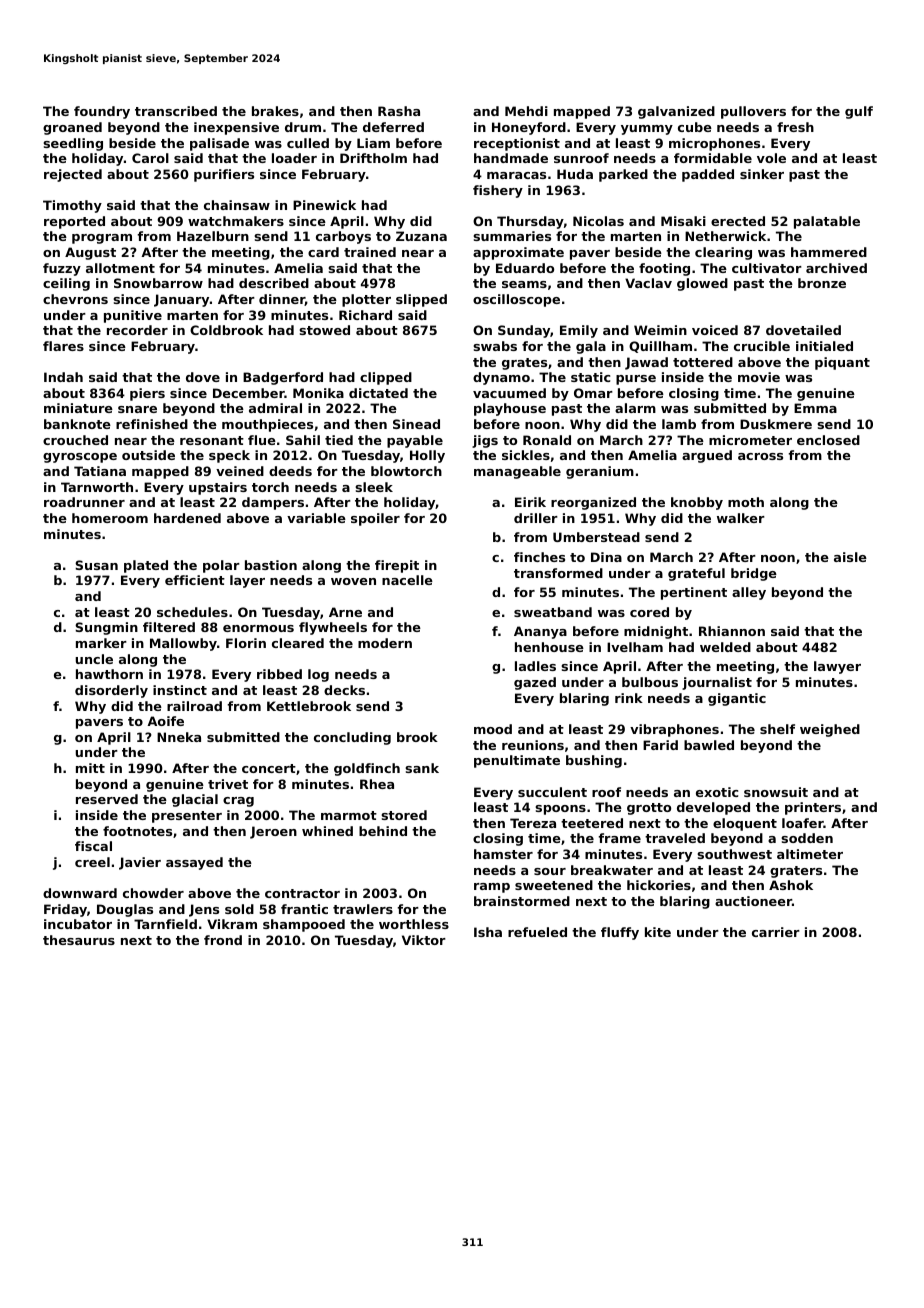 Image resolution: width=924 pixels, height=1308 pixels. I want to click on firepit, so click(397, 566).
